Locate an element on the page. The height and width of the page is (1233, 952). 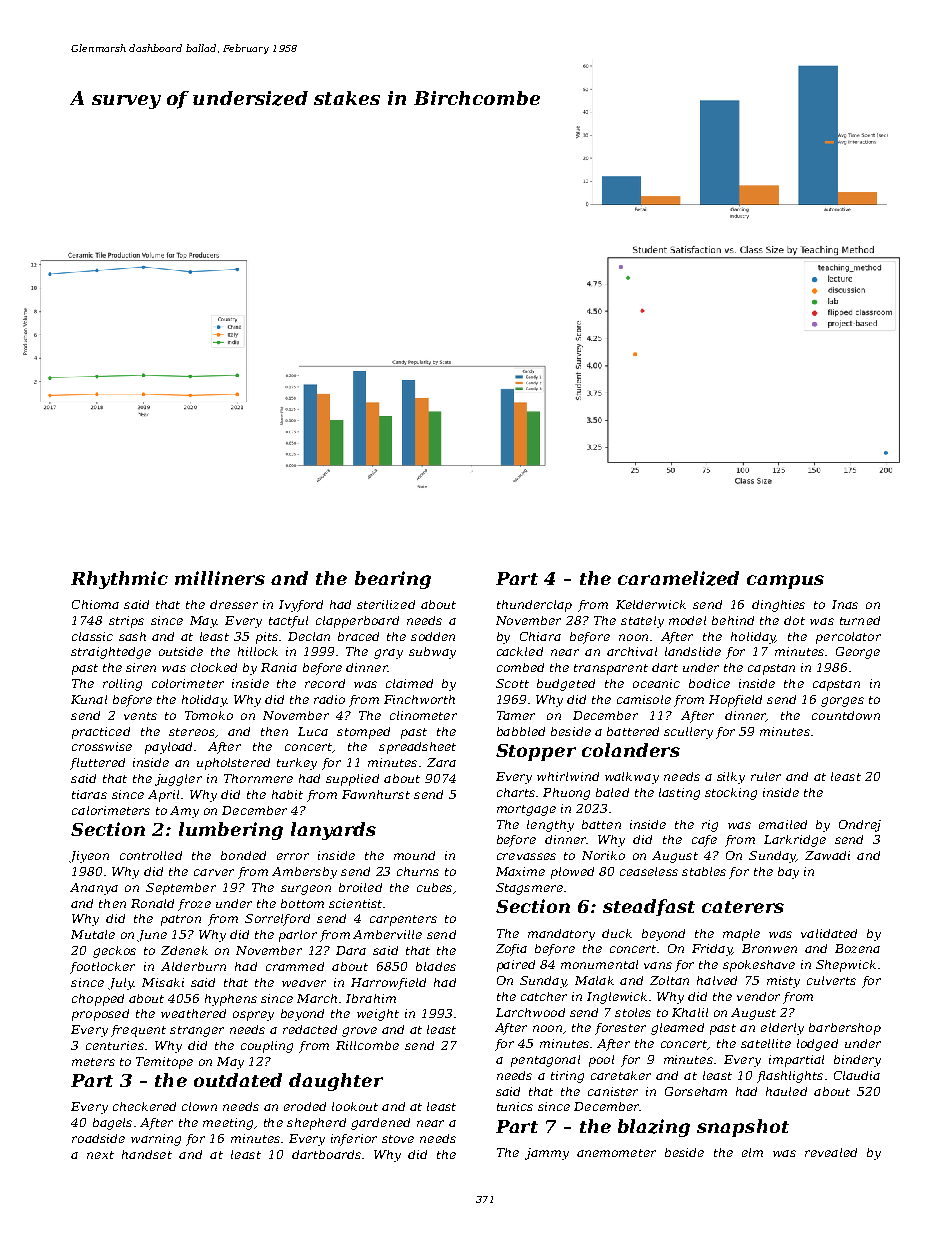
Chiara is located at coordinates (540, 636).
